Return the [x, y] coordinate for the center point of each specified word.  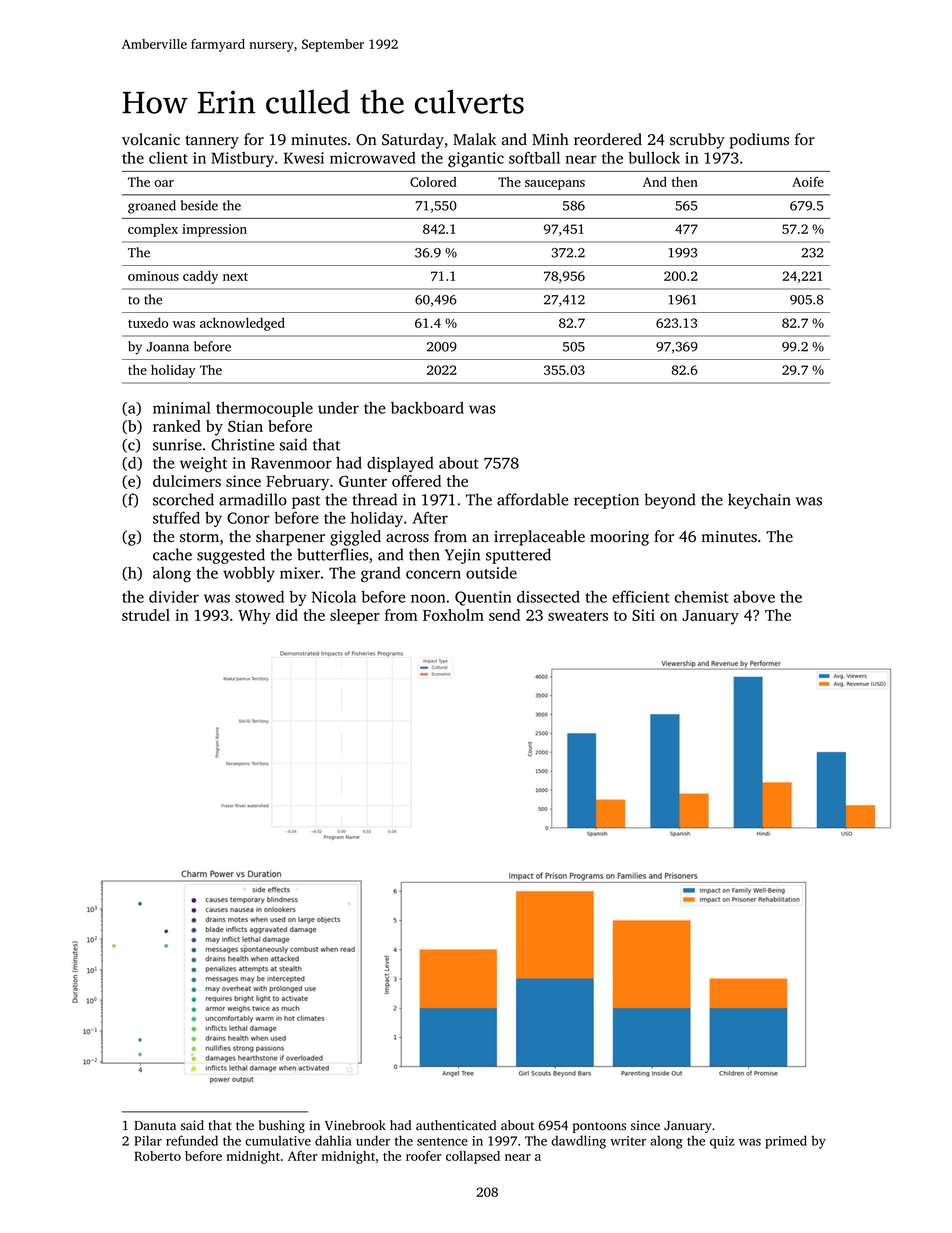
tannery [212, 142]
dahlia [333, 1140]
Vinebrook [355, 1125]
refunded [192, 1140]
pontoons [599, 1127]
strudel [146, 615]
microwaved [373, 158]
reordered [608, 139]
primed [786, 1142]
